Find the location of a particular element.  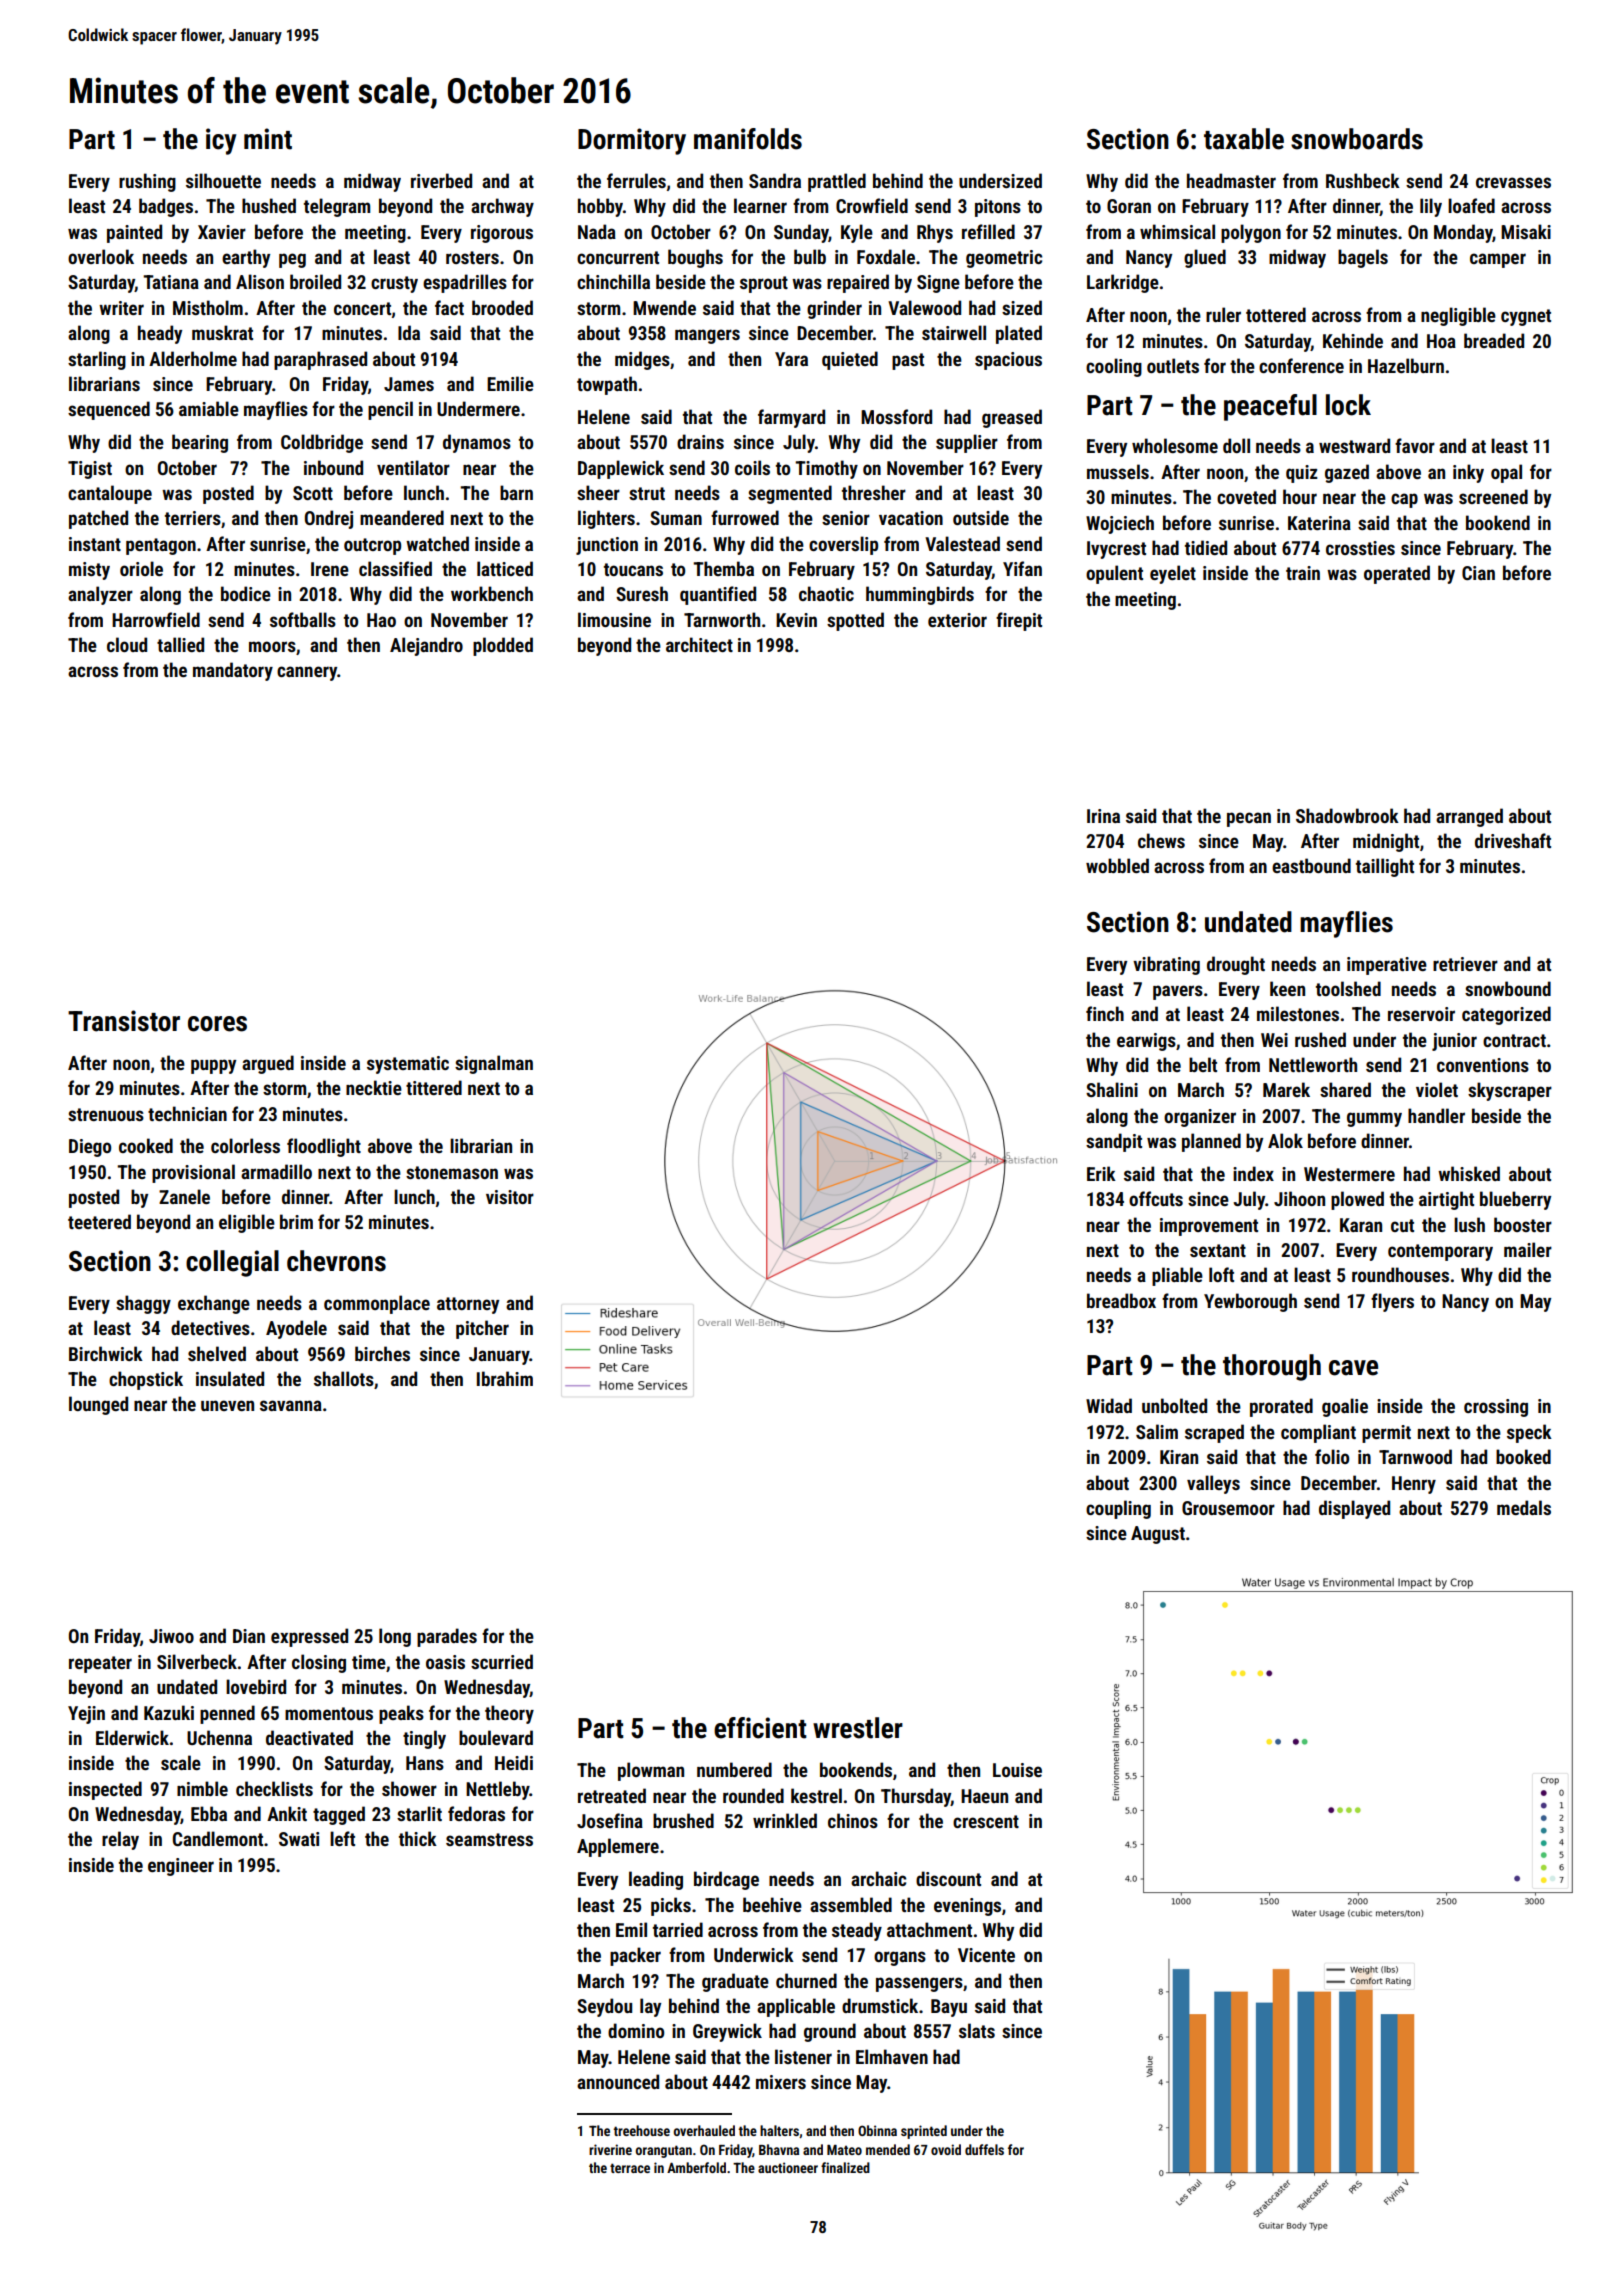

parades is located at coordinates (447, 1637).
